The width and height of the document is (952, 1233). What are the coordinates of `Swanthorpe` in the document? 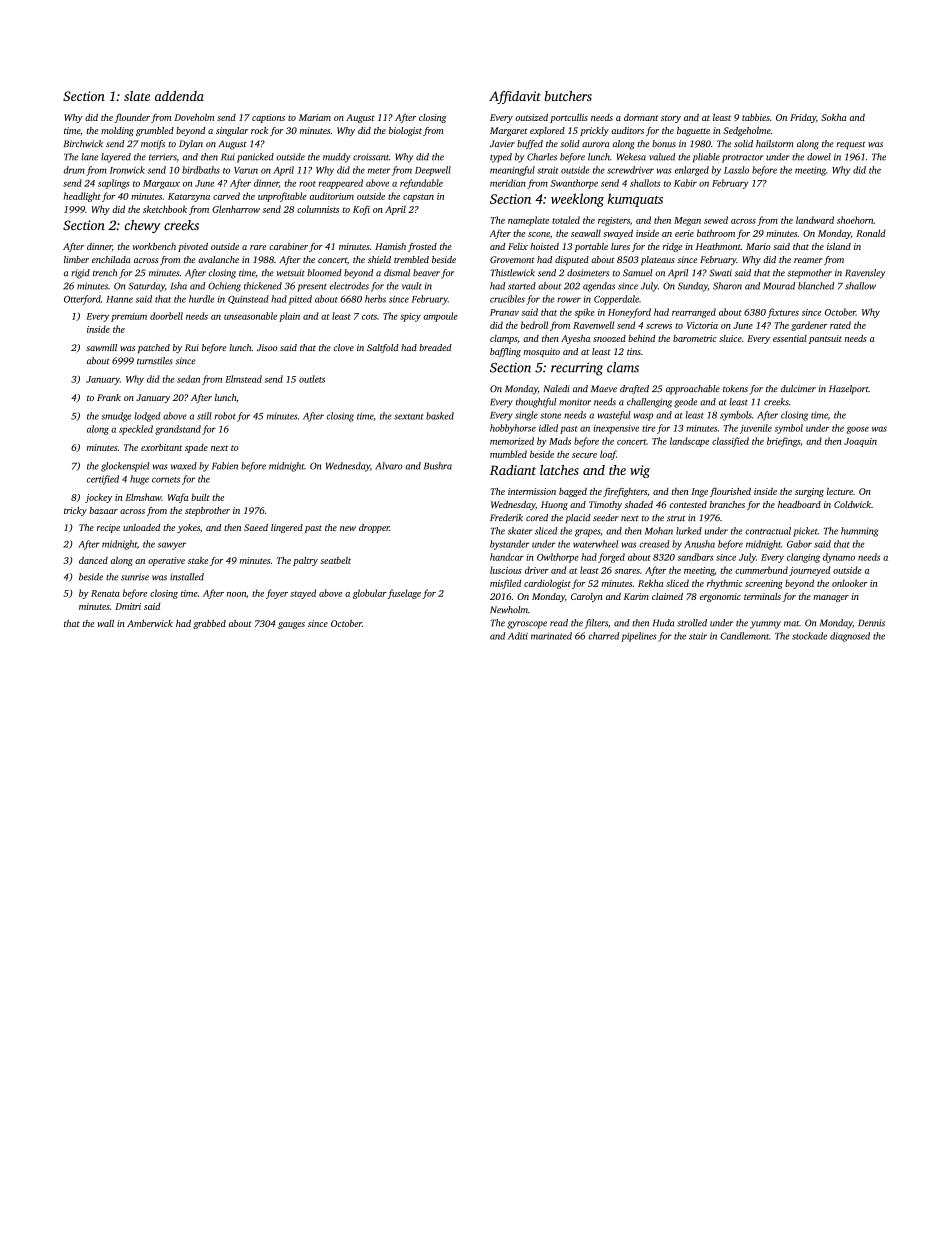 It's located at (574, 184).
